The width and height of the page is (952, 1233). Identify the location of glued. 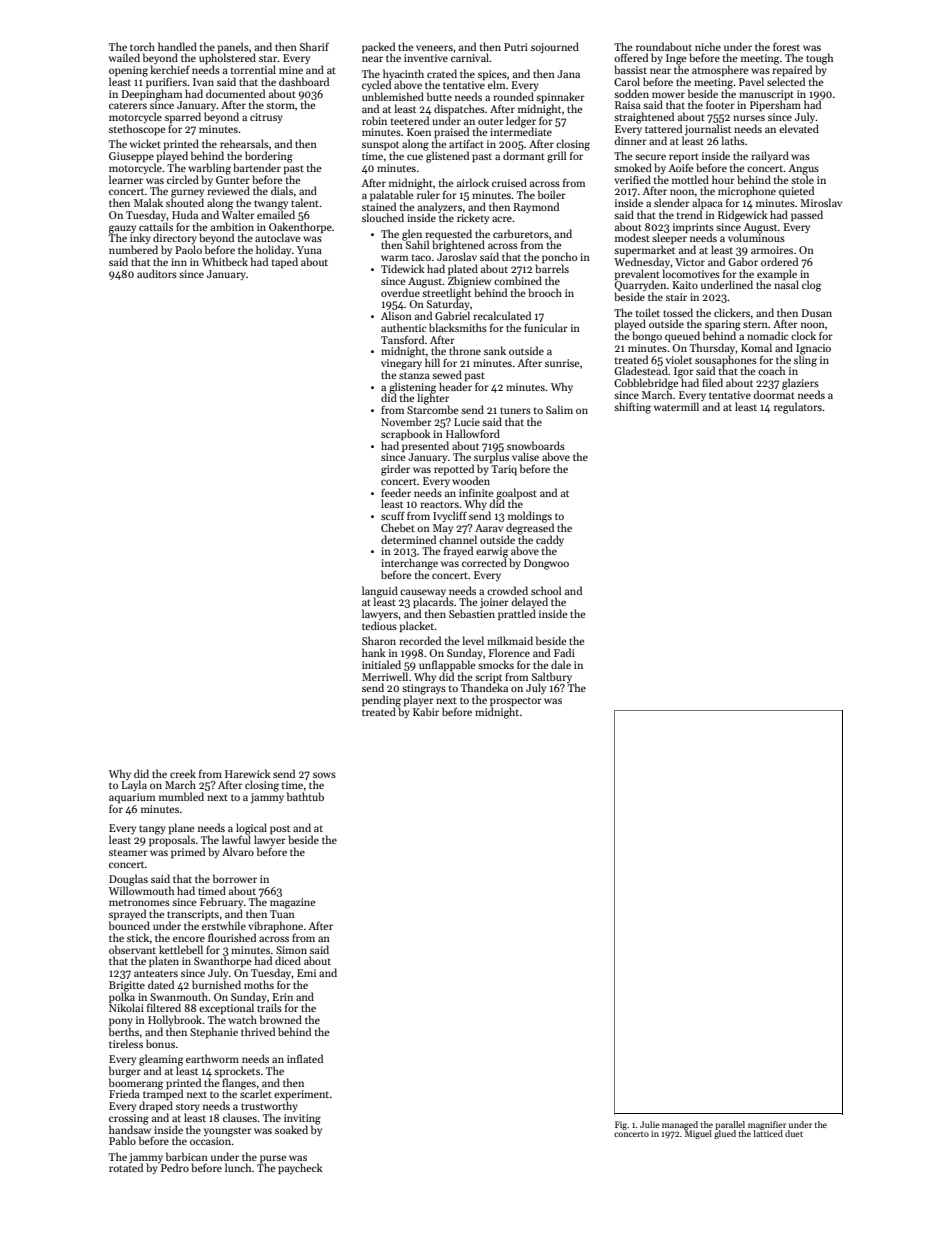
(725, 1134).
